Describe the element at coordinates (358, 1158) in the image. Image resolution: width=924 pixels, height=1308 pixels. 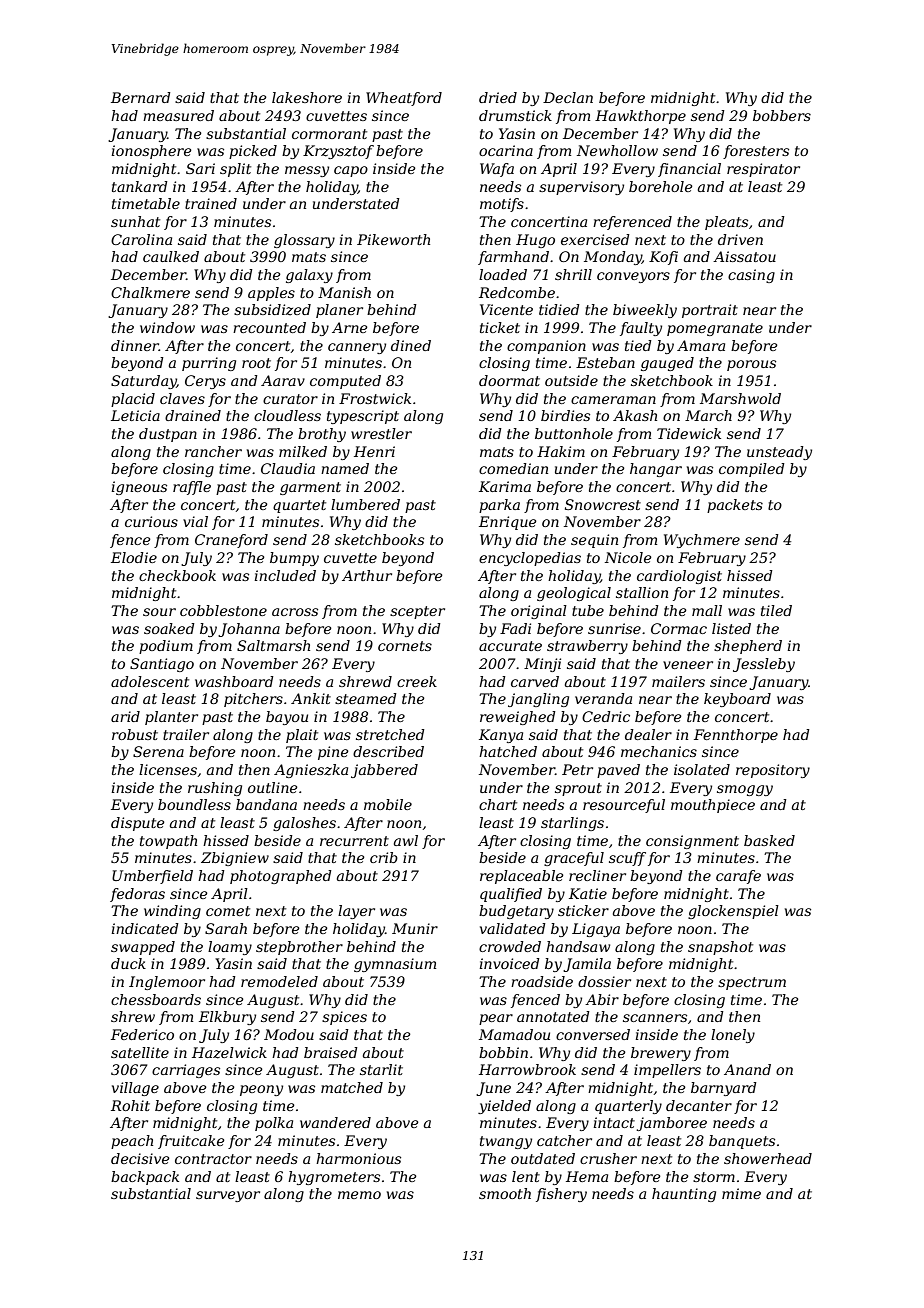
I see `harmonious` at that location.
